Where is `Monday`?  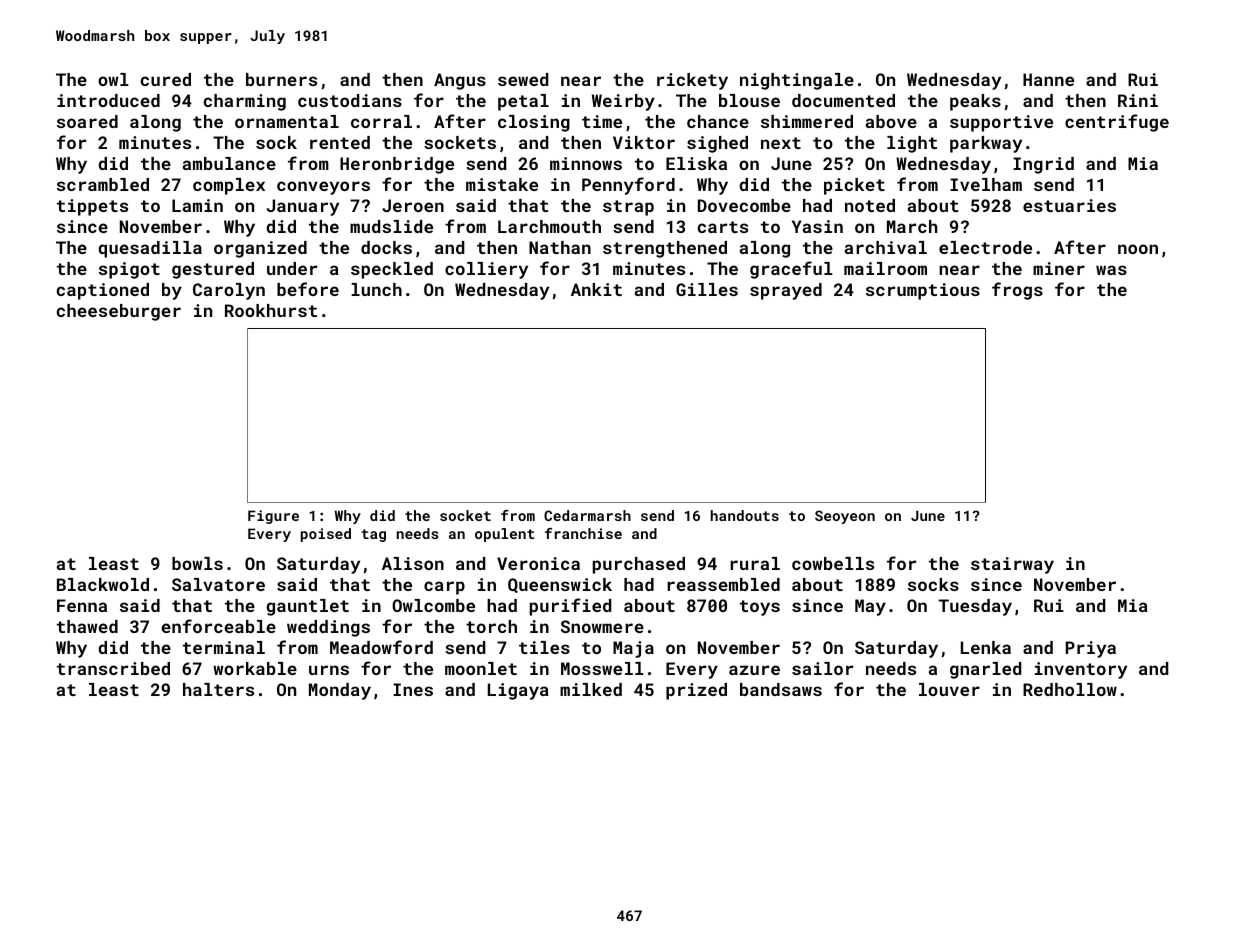
Monday is located at coordinates (340, 691).
